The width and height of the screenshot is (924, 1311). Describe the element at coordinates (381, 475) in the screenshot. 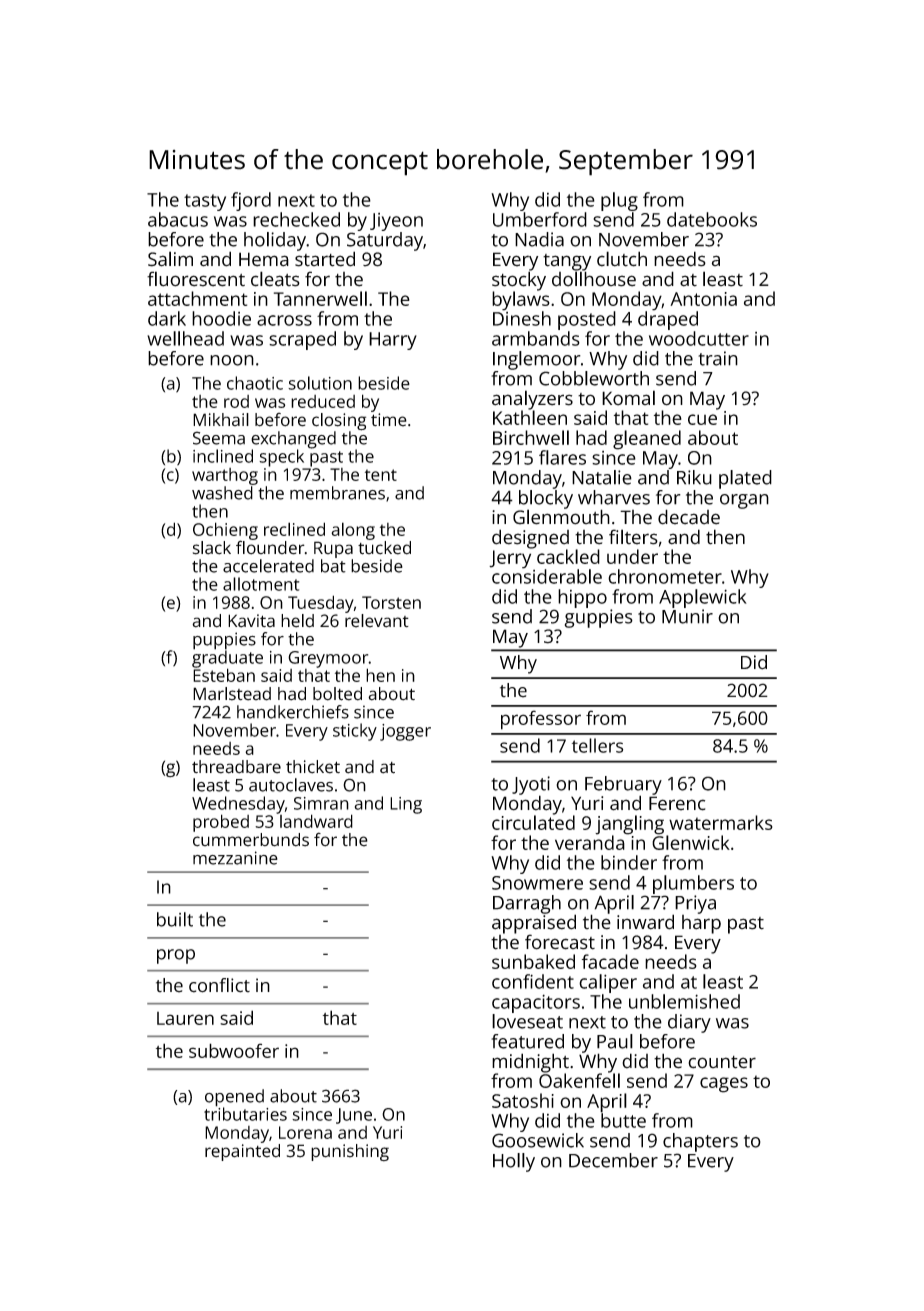

I see `tent` at that location.
